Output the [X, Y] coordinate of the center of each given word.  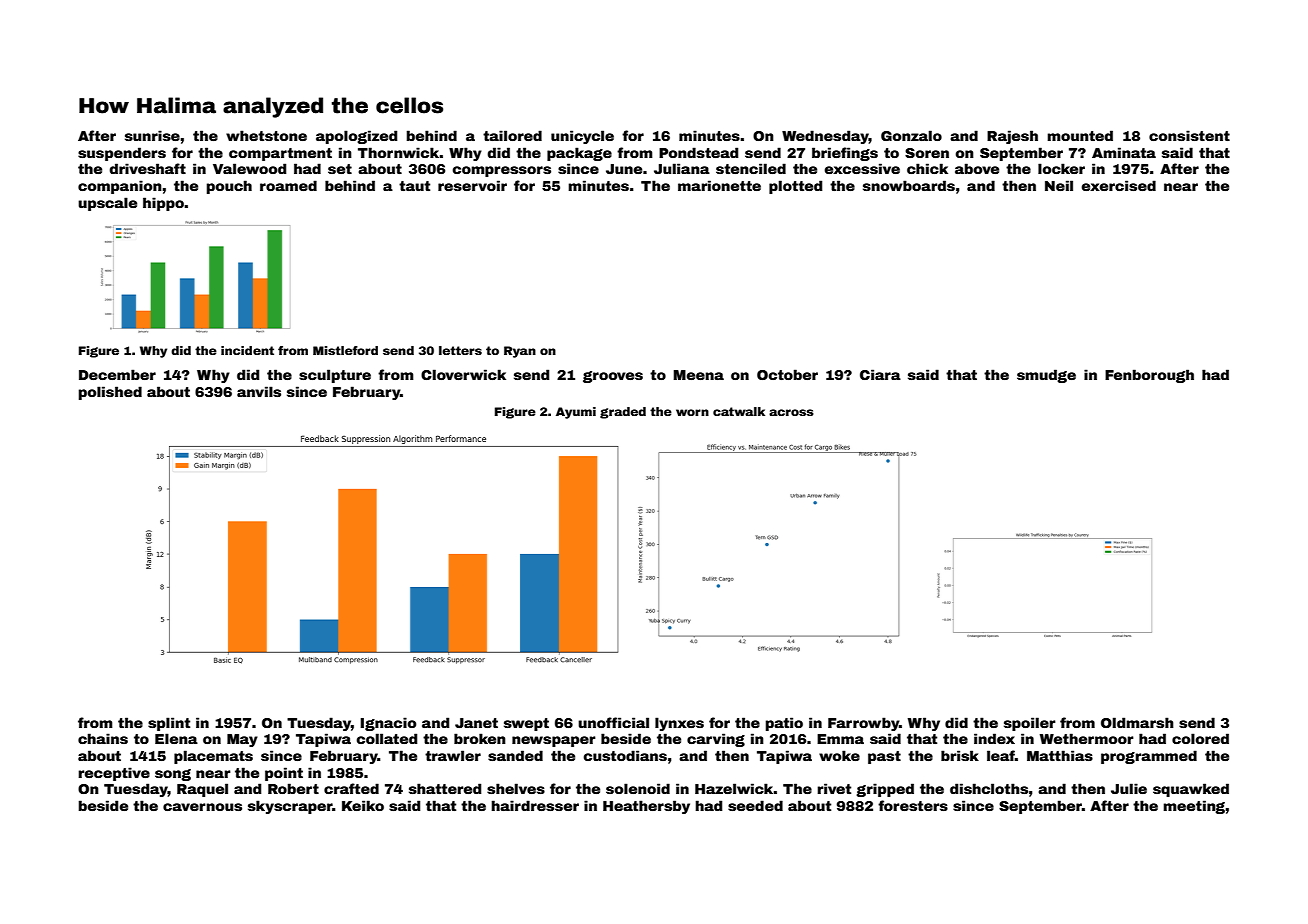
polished [110, 393]
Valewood [249, 168]
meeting [1194, 807]
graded [623, 413]
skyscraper [290, 807]
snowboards [909, 185]
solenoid [638, 788]
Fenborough [1149, 376]
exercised [1119, 185]
